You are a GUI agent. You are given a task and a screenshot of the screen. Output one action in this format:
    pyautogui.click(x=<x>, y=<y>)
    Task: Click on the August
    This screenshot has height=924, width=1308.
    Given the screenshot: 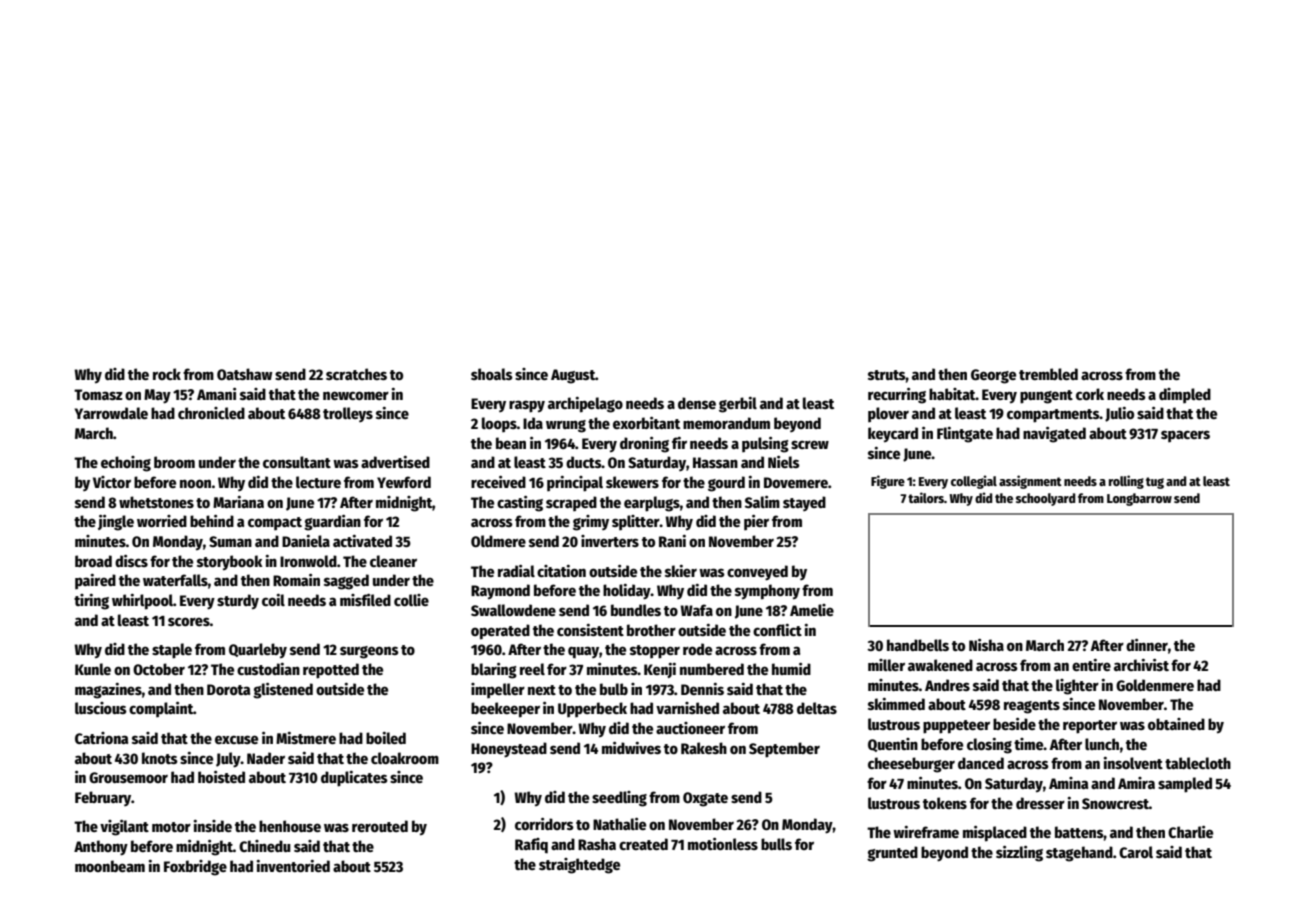 What is the action you would take?
    pyautogui.click(x=573, y=376)
